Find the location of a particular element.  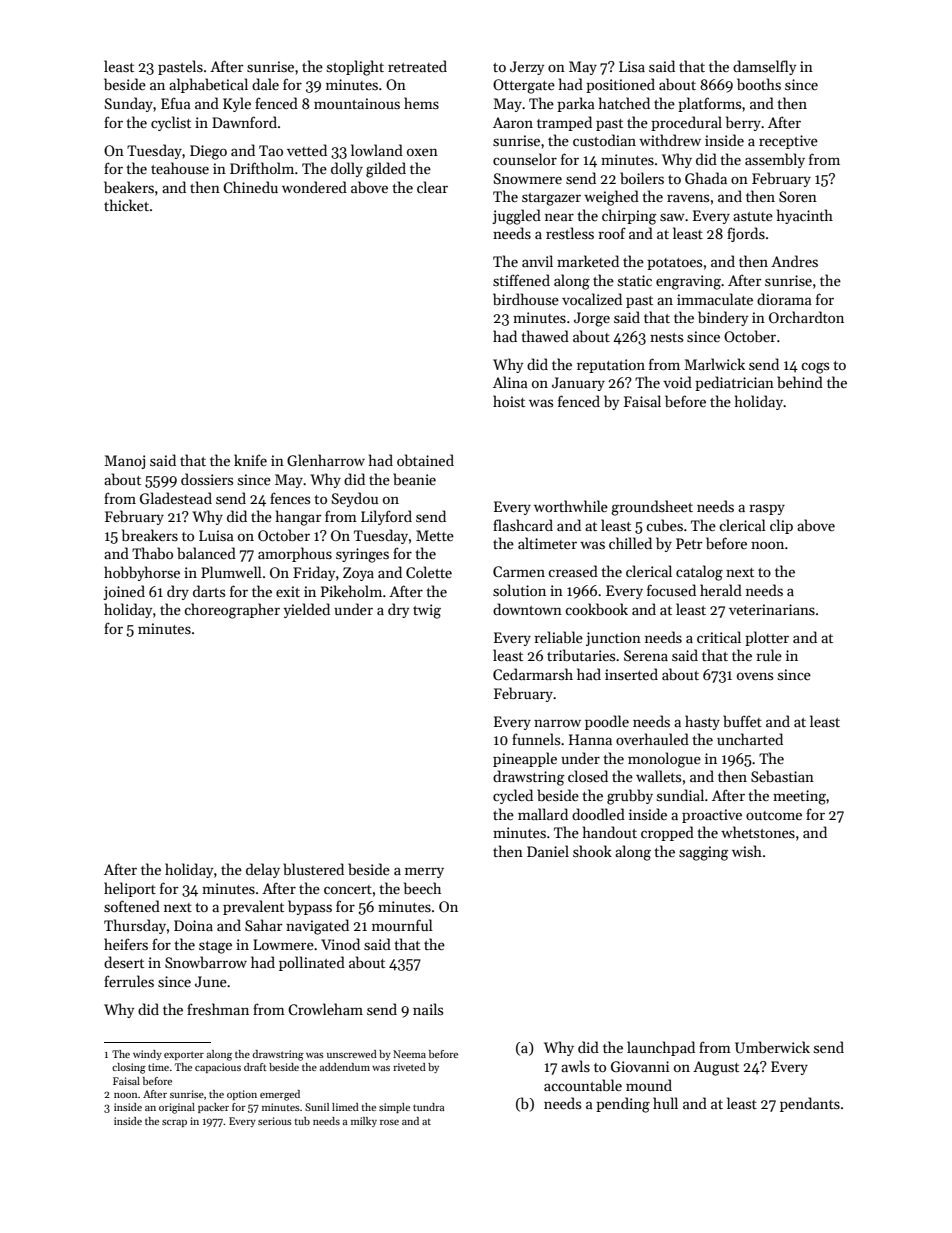

heliport is located at coordinates (130, 889).
